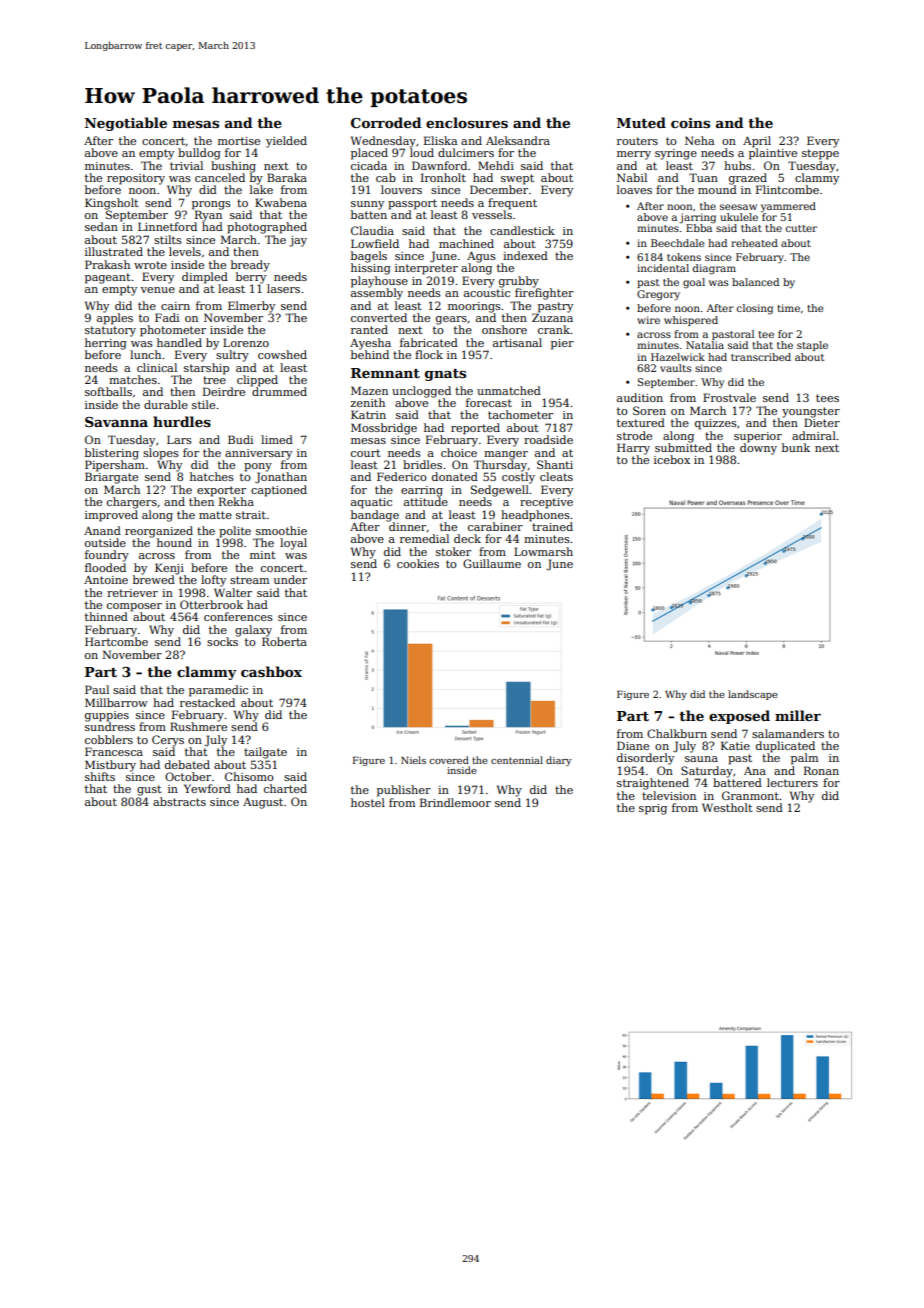 This image has height=1308, width=924. What do you see at coordinates (386, 122) in the image?
I see `Corroded` at bounding box center [386, 122].
